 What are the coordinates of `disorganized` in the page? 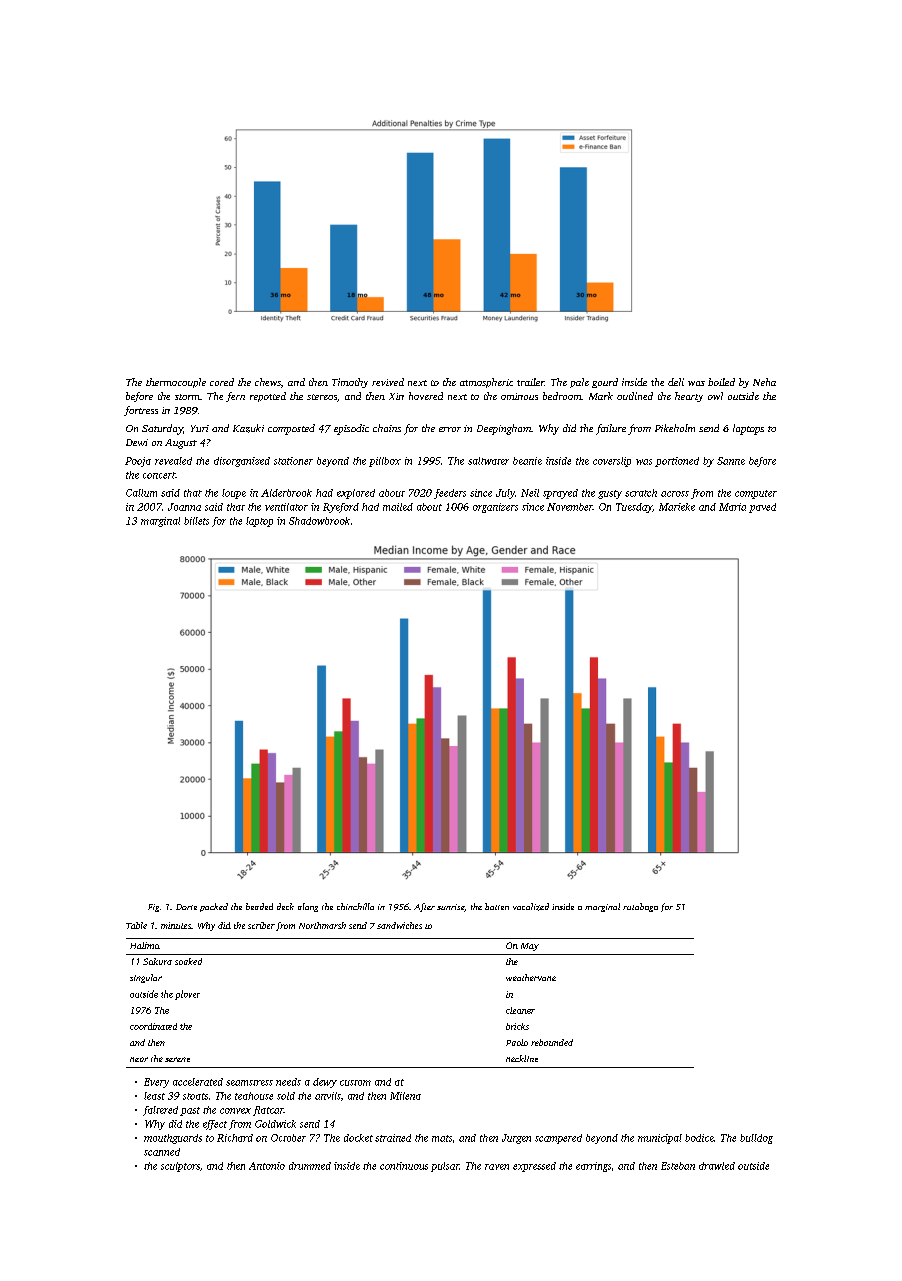 It's located at (242, 462).
